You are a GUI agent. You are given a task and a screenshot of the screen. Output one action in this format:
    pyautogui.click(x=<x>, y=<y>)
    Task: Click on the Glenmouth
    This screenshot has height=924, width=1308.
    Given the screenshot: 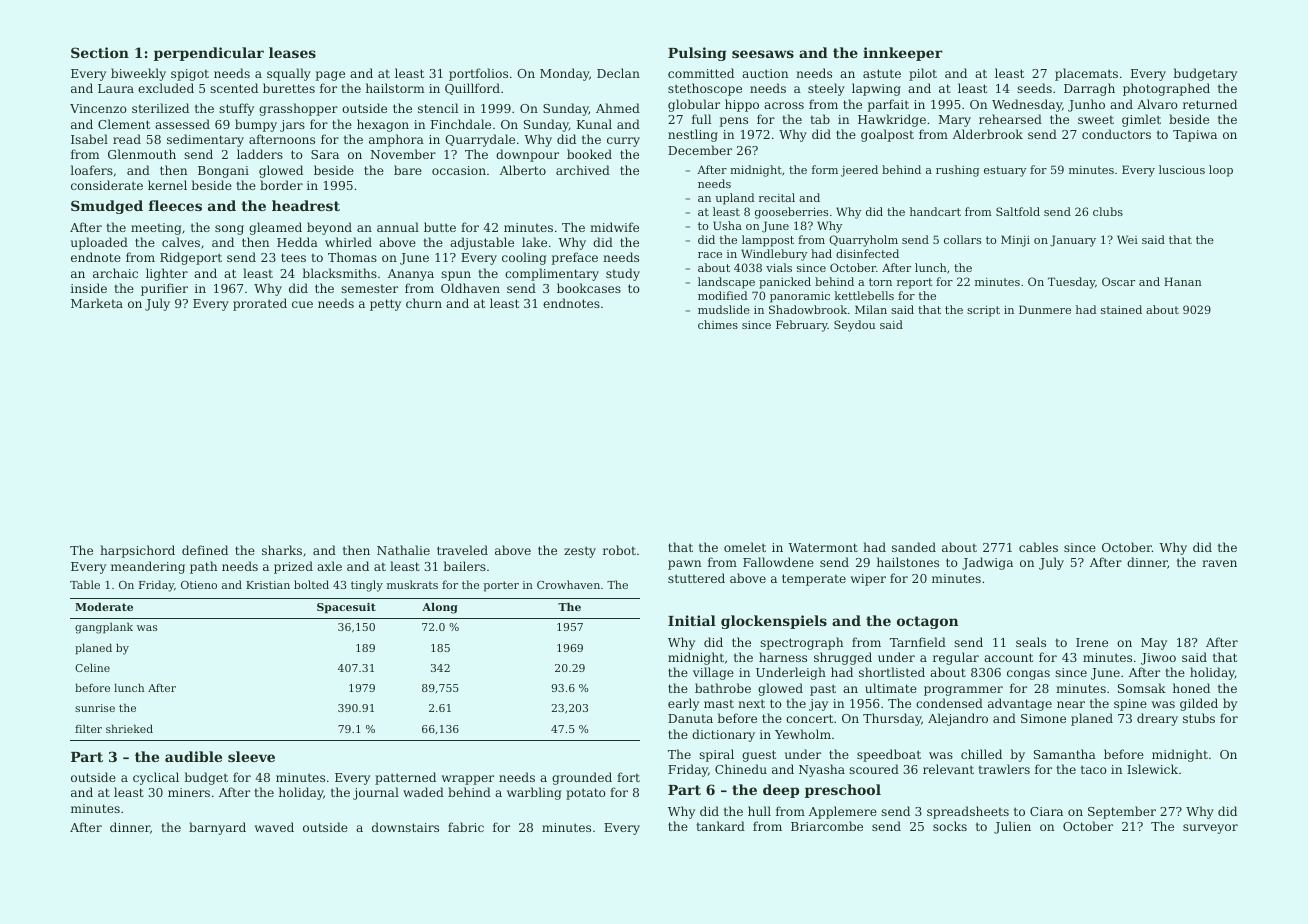 What is the action you would take?
    pyautogui.click(x=142, y=154)
